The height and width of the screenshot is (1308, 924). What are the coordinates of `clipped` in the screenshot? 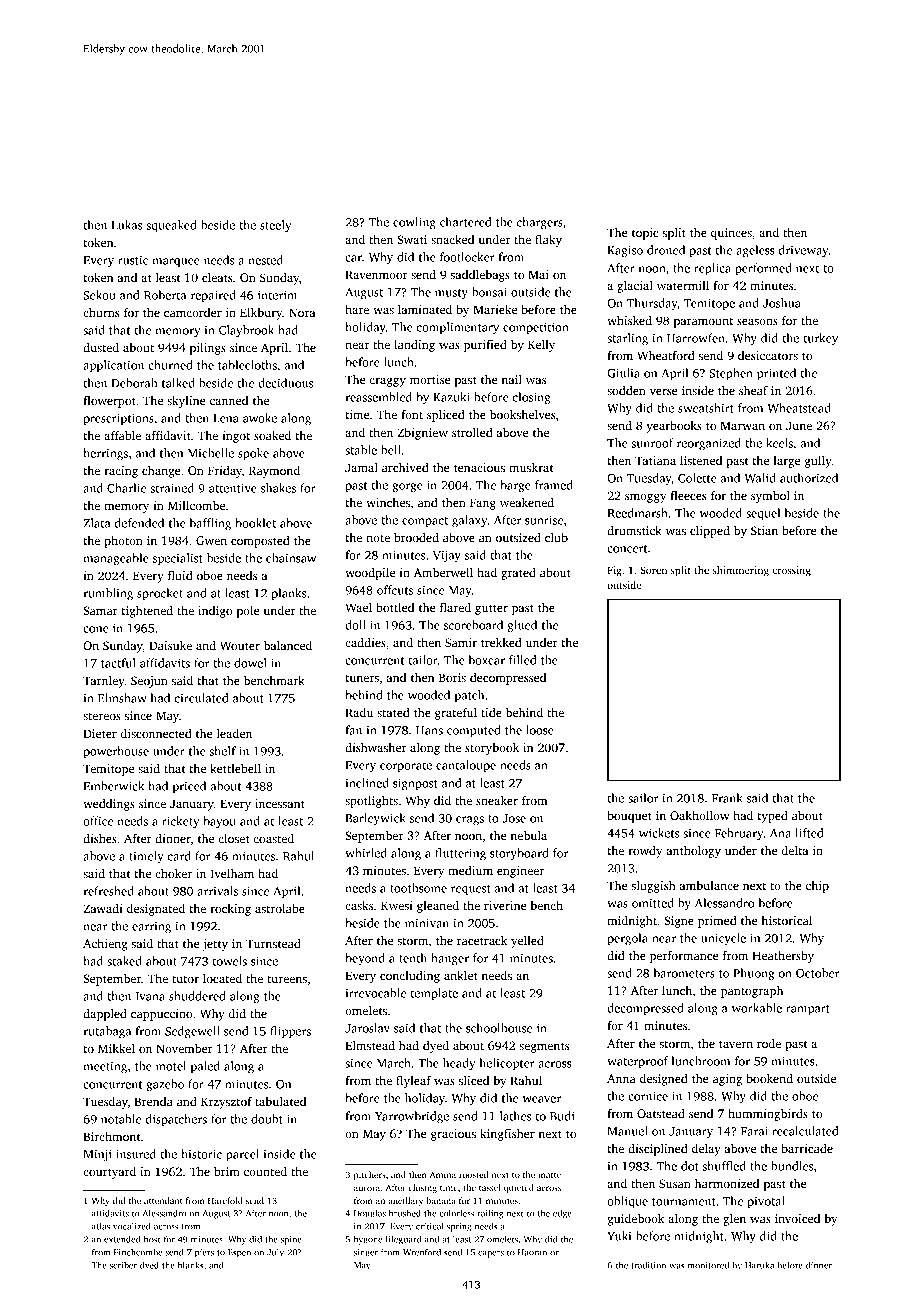 It's located at (710, 532).
